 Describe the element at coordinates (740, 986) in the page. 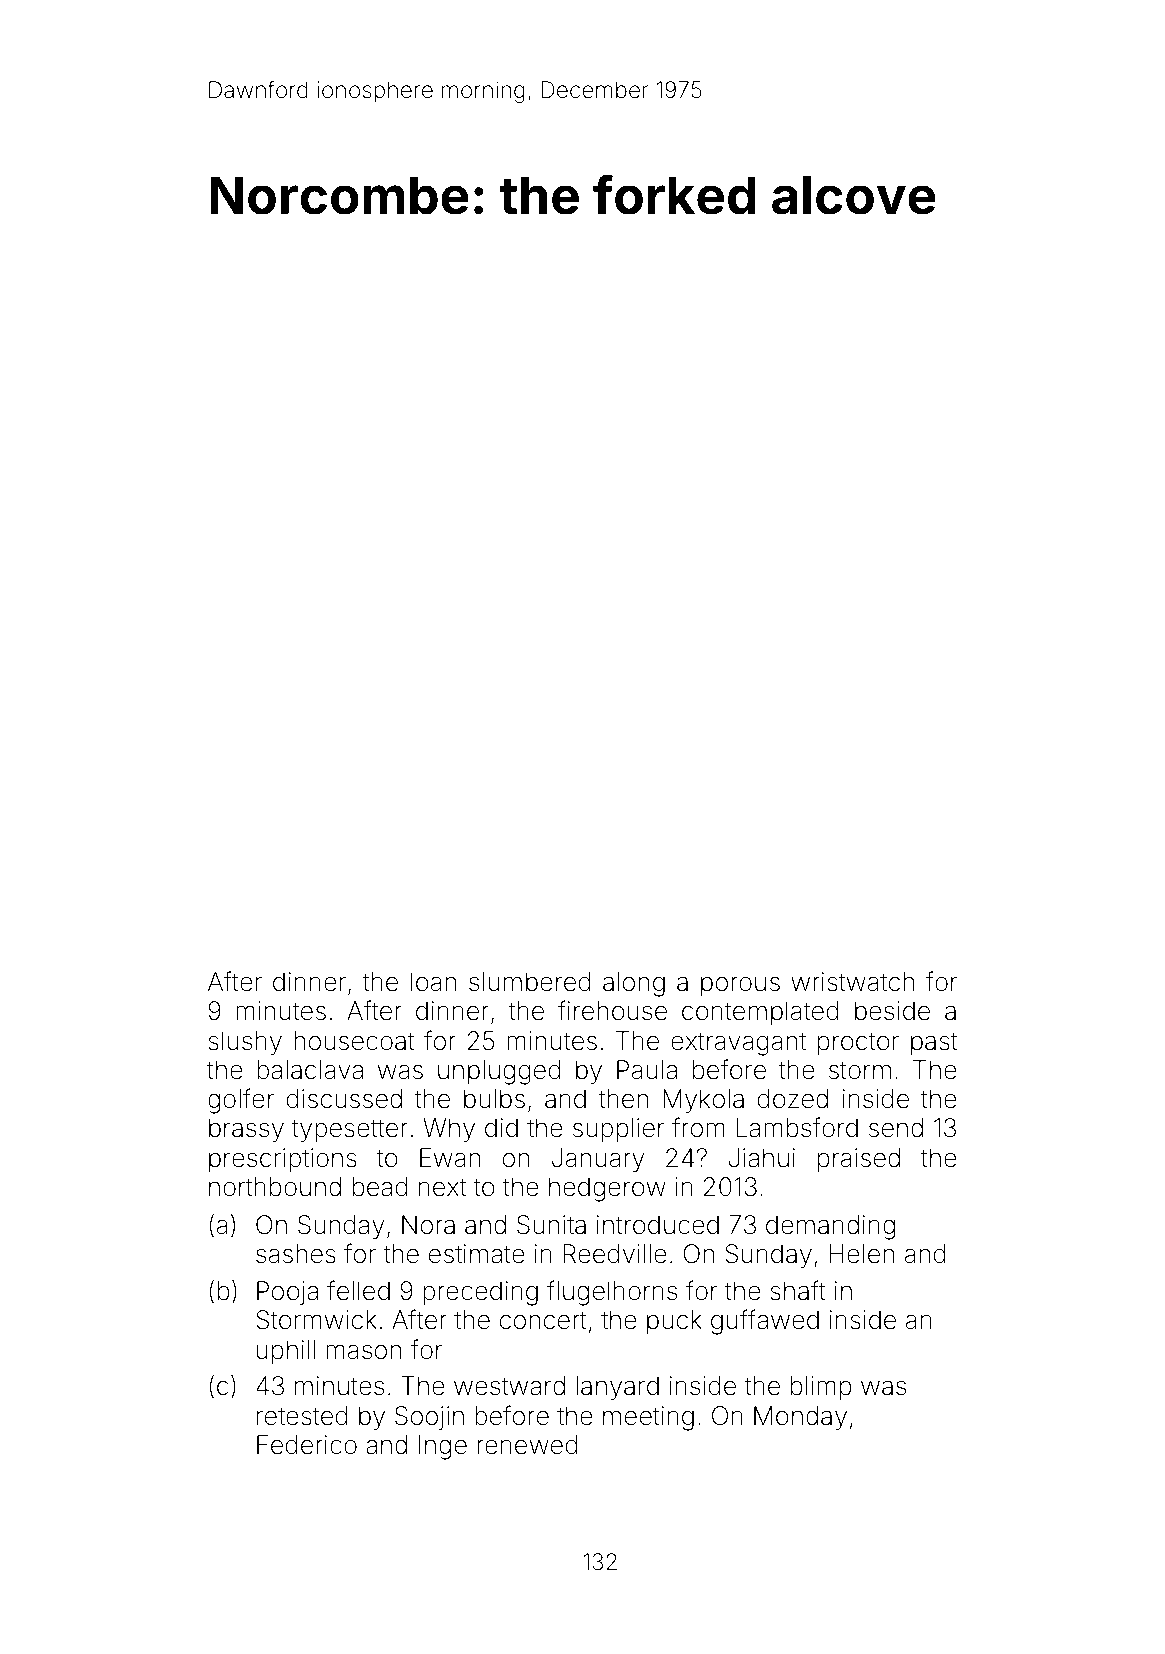

I see `porous` at that location.
